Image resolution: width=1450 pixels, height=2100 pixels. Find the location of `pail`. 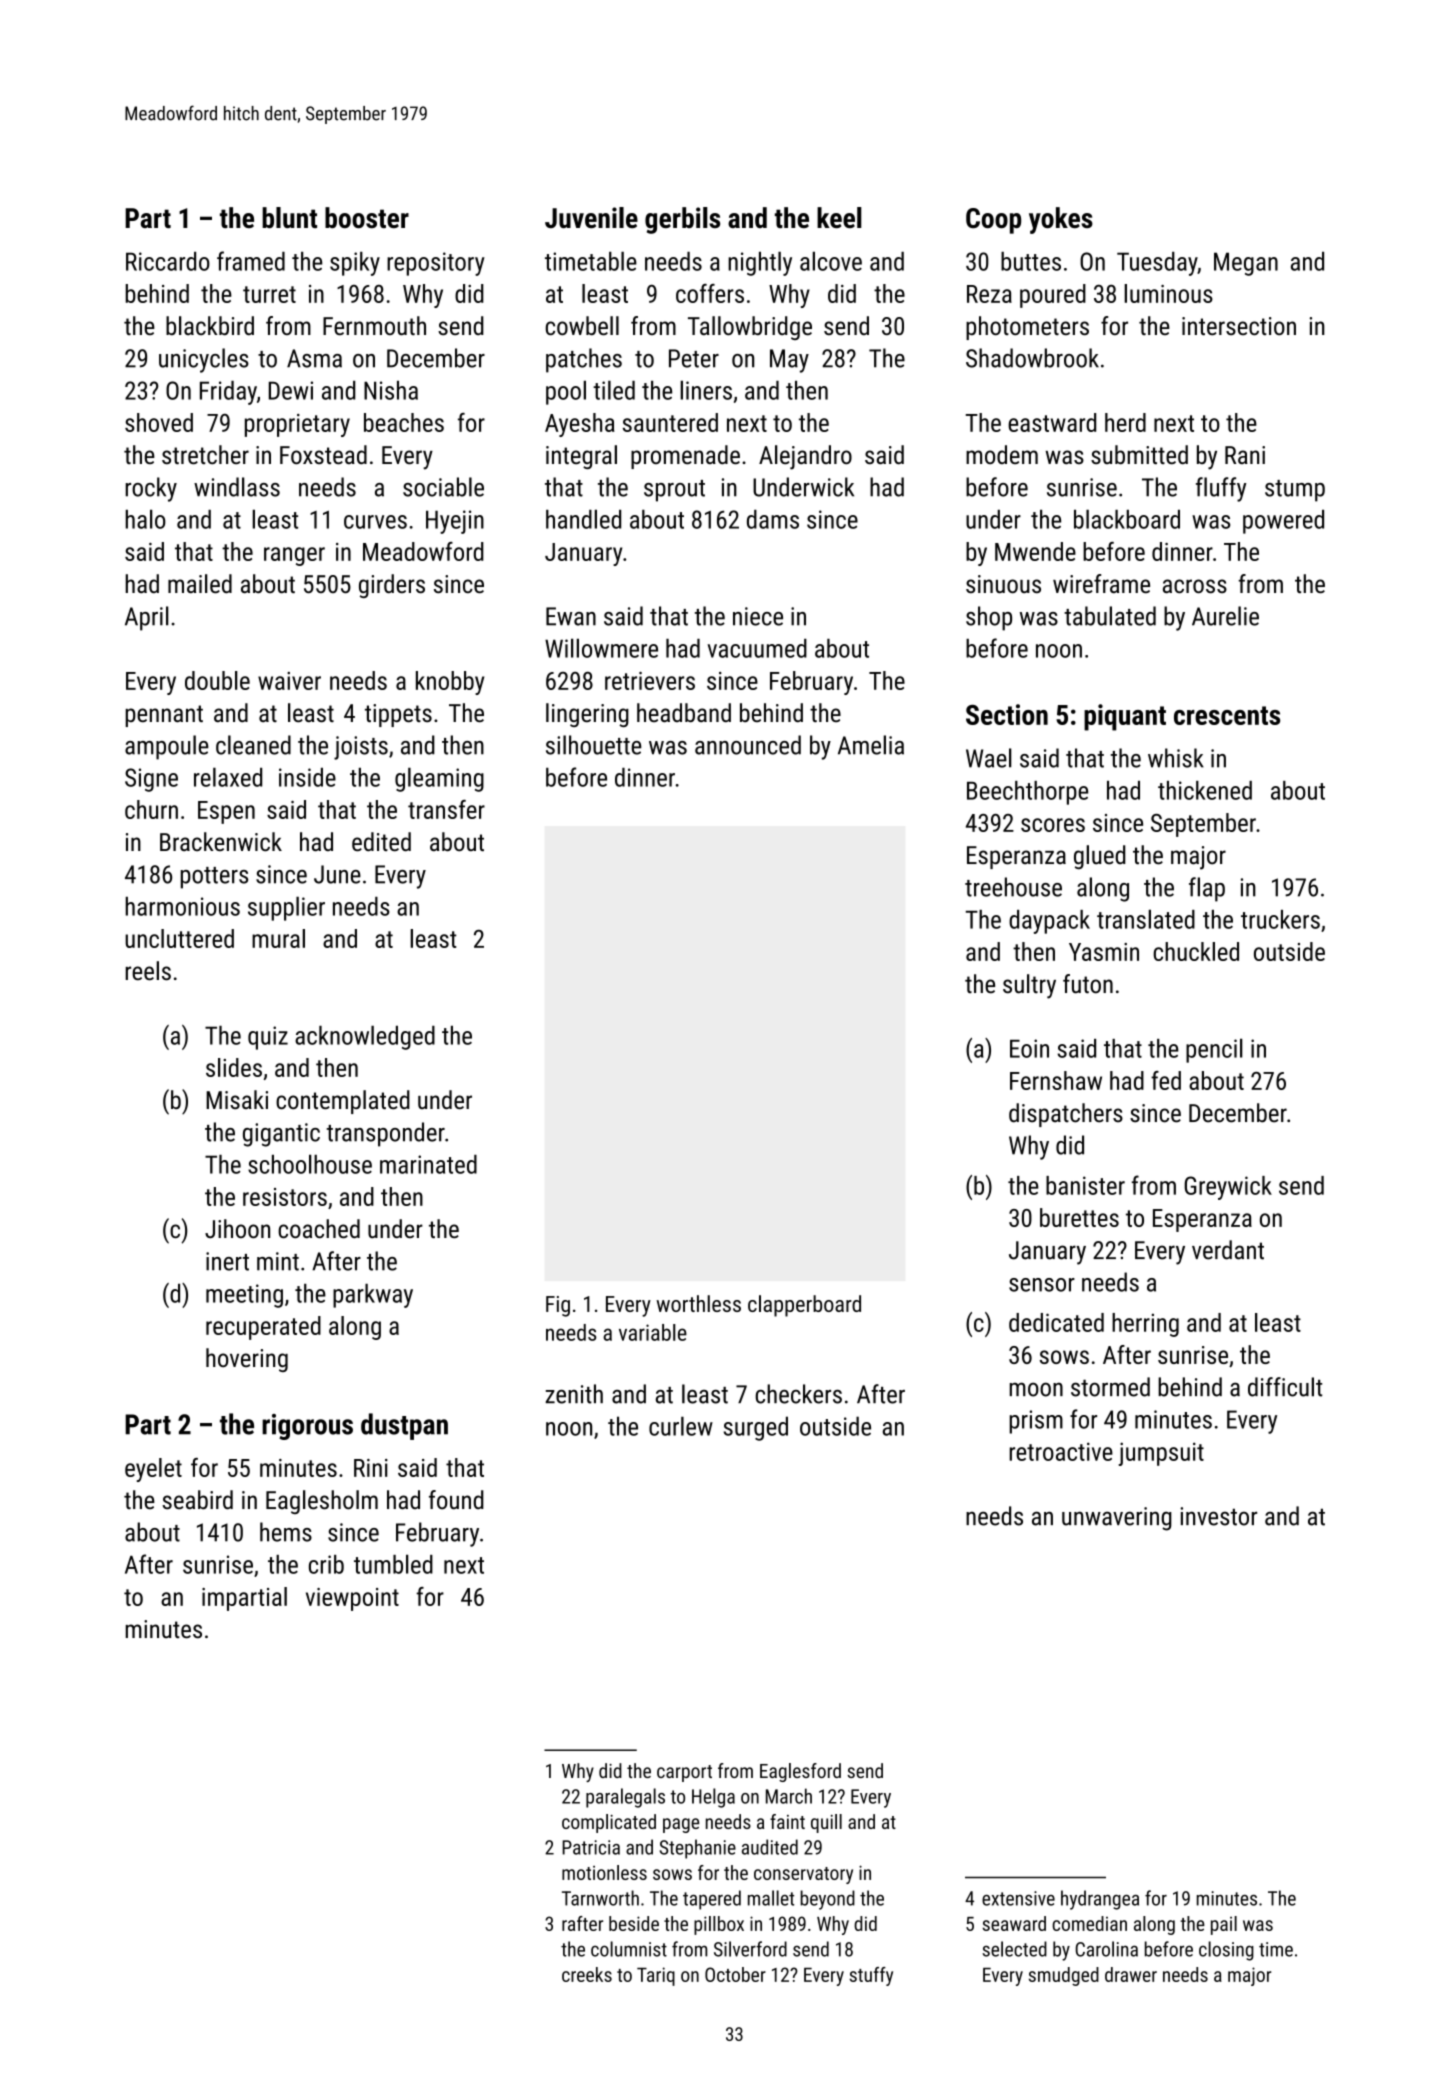

pail is located at coordinates (1224, 1925).
